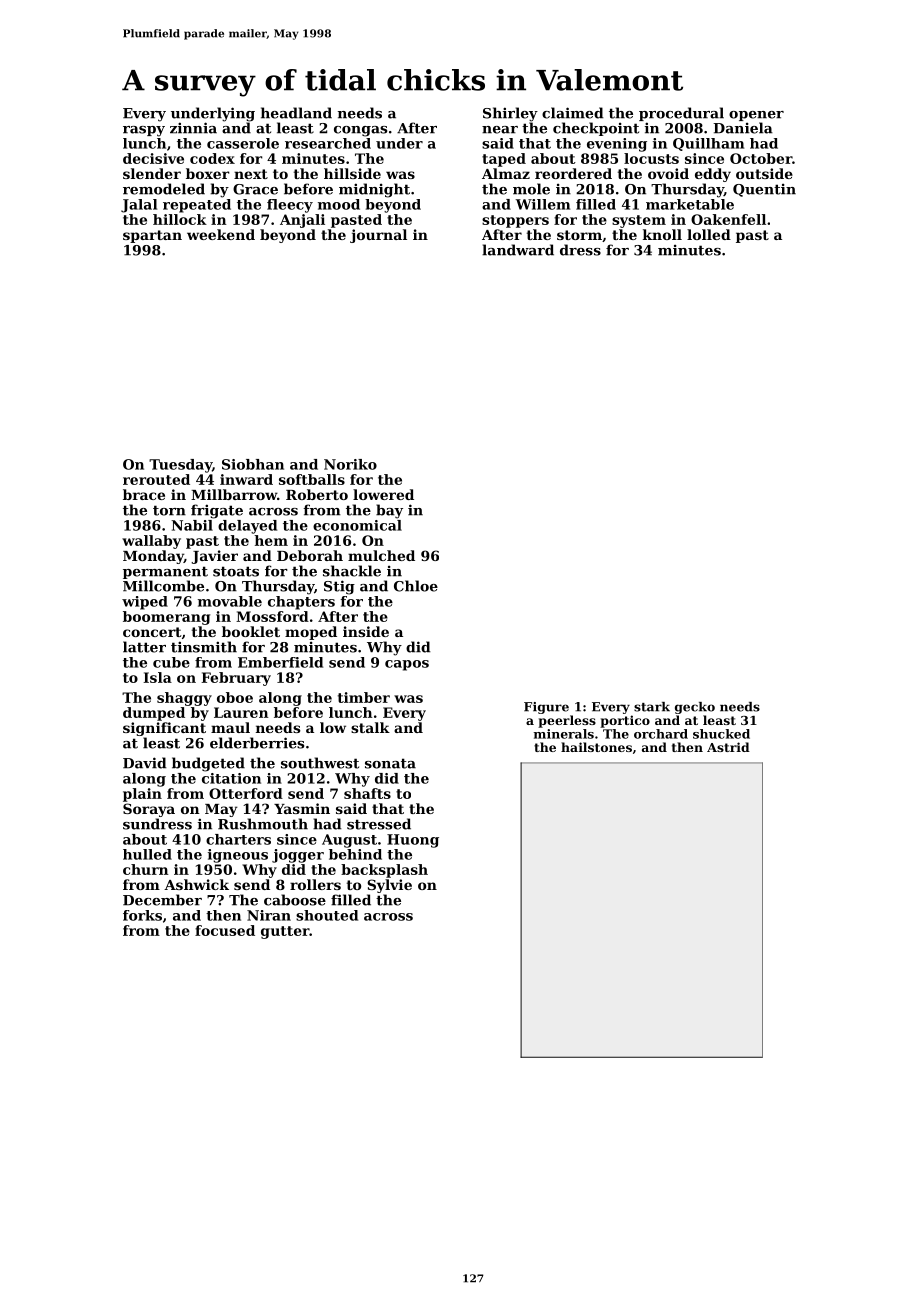 The width and height of the document is (924, 1308). I want to click on peerless, so click(567, 721).
